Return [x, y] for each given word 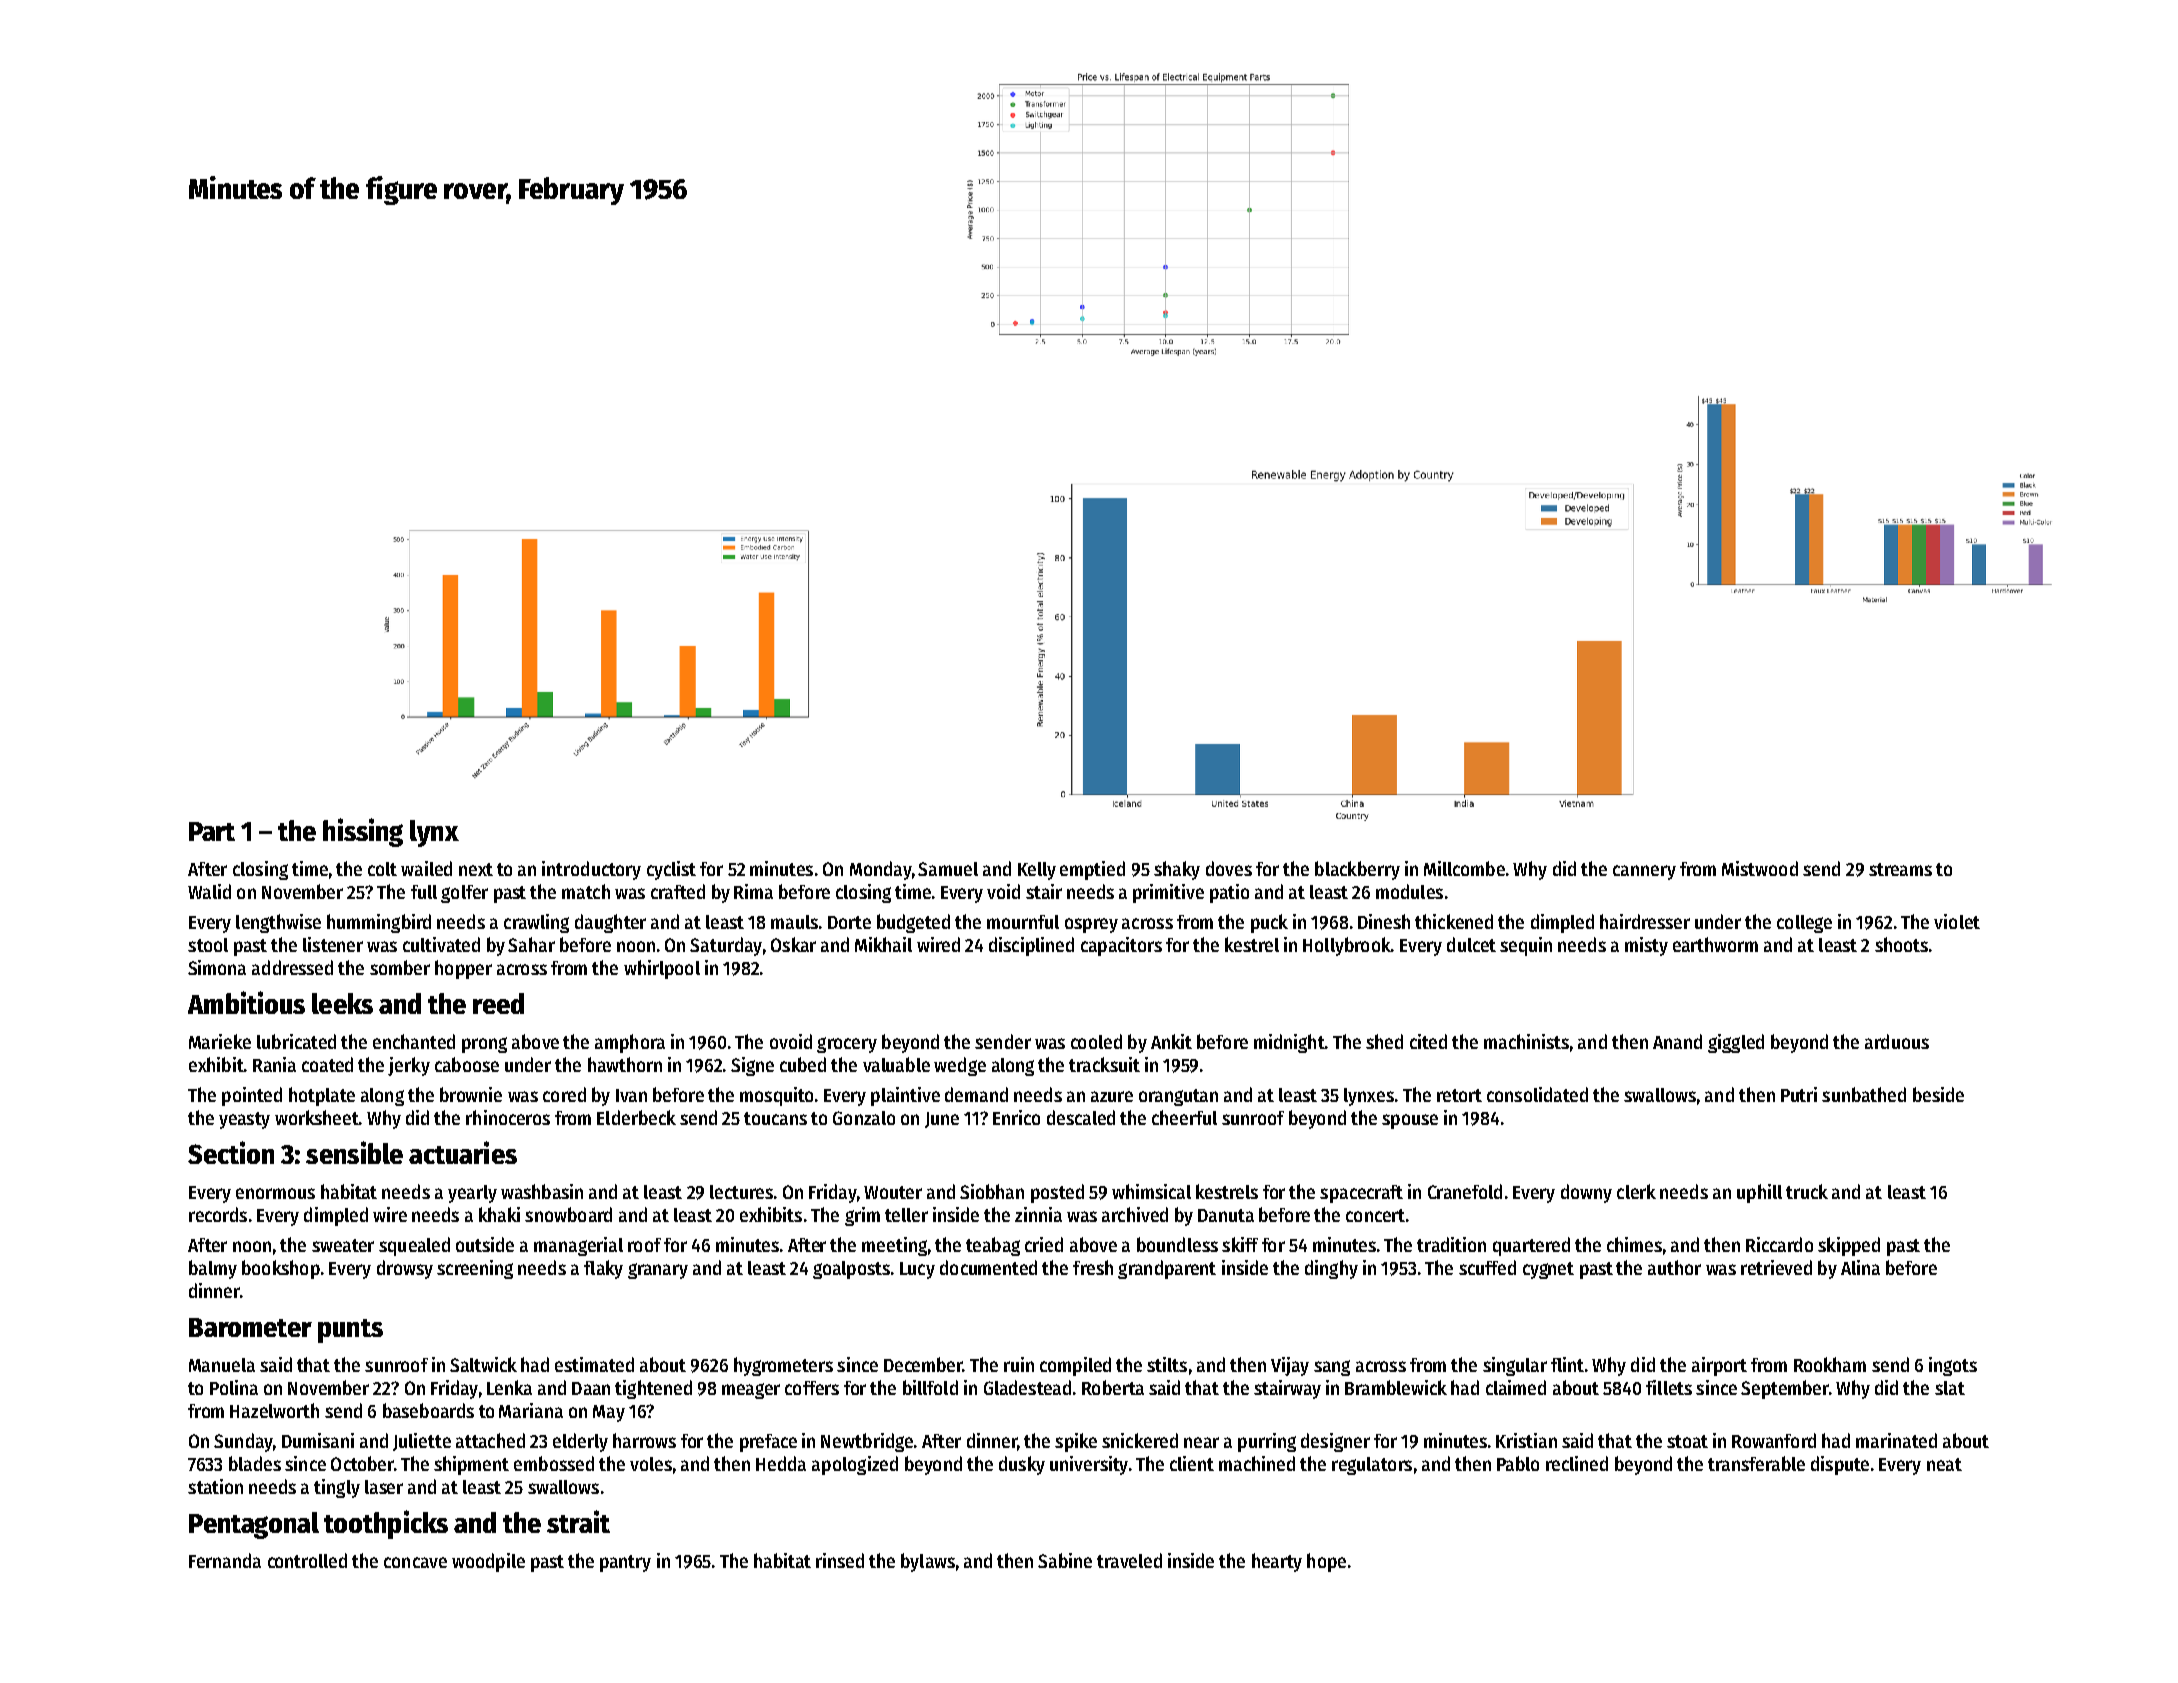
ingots [1953, 1366]
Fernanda [225, 1560]
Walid [209, 891]
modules [1409, 891]
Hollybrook [1347, 946]
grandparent [1167, 1269]
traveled [1129, 1560]
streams [1900, 869]
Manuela [222, 1365]
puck [1269, 923]
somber [400, 967]
